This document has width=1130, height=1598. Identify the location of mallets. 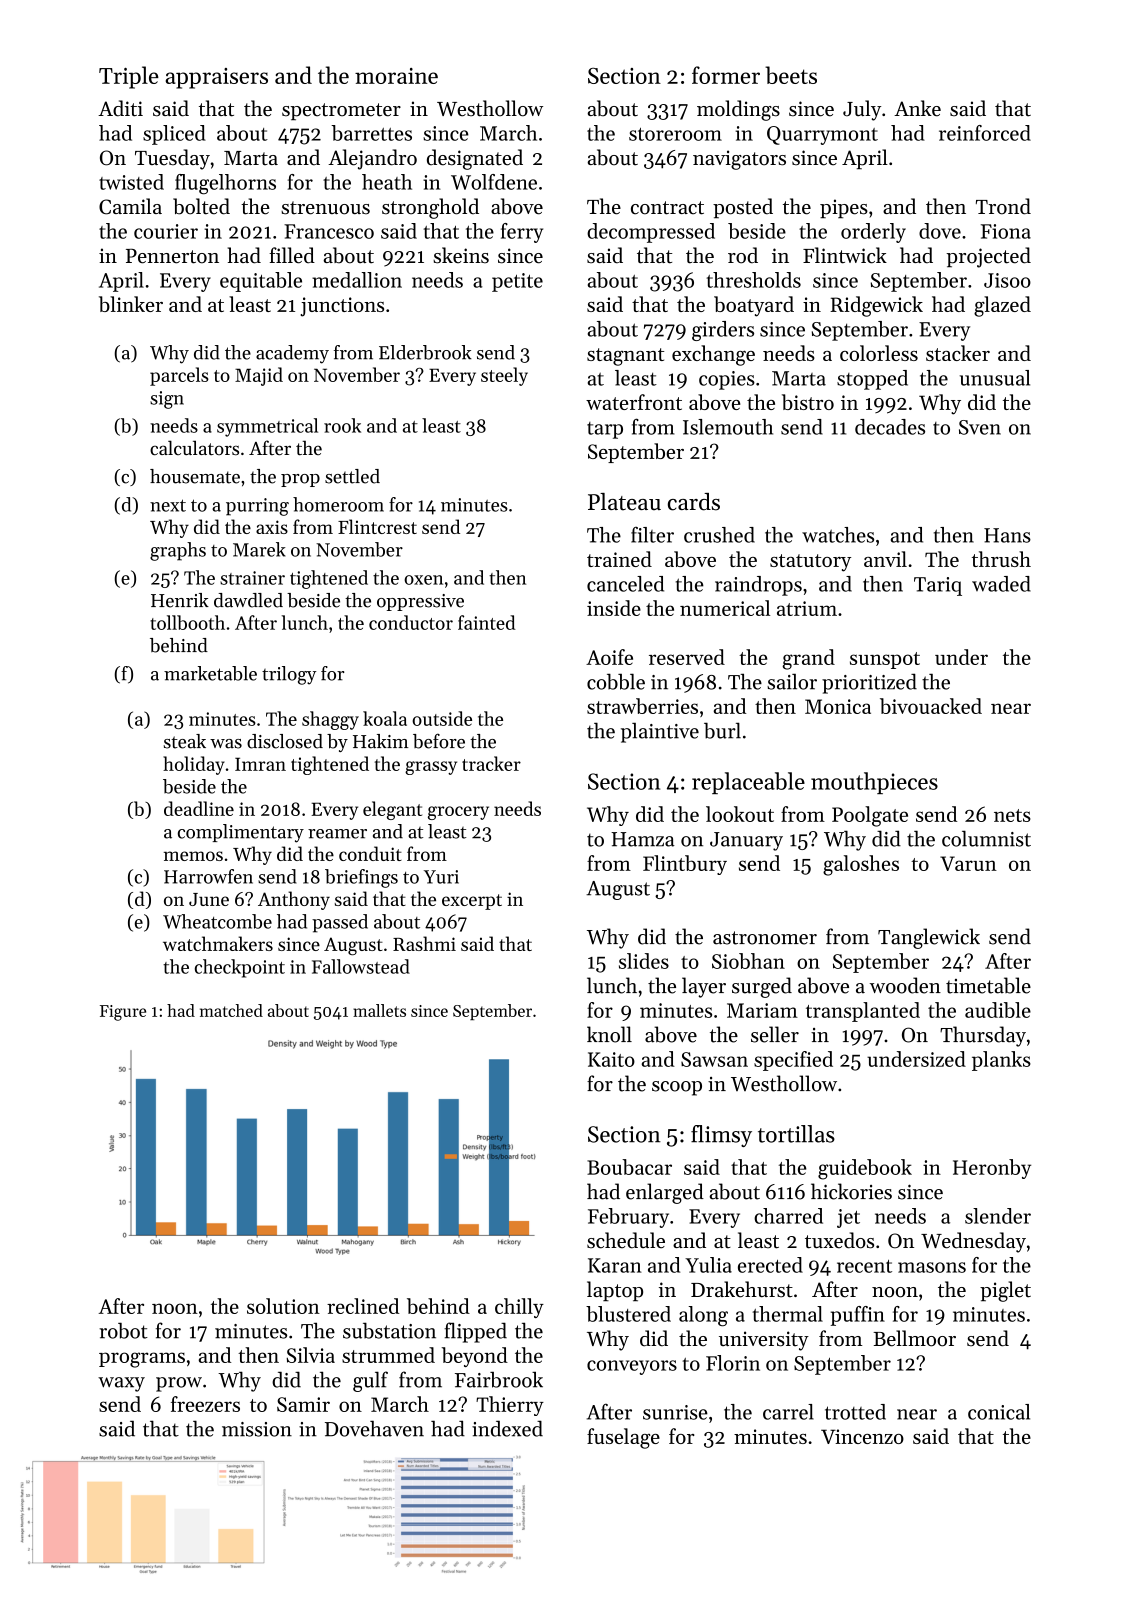
(379, 1010).
